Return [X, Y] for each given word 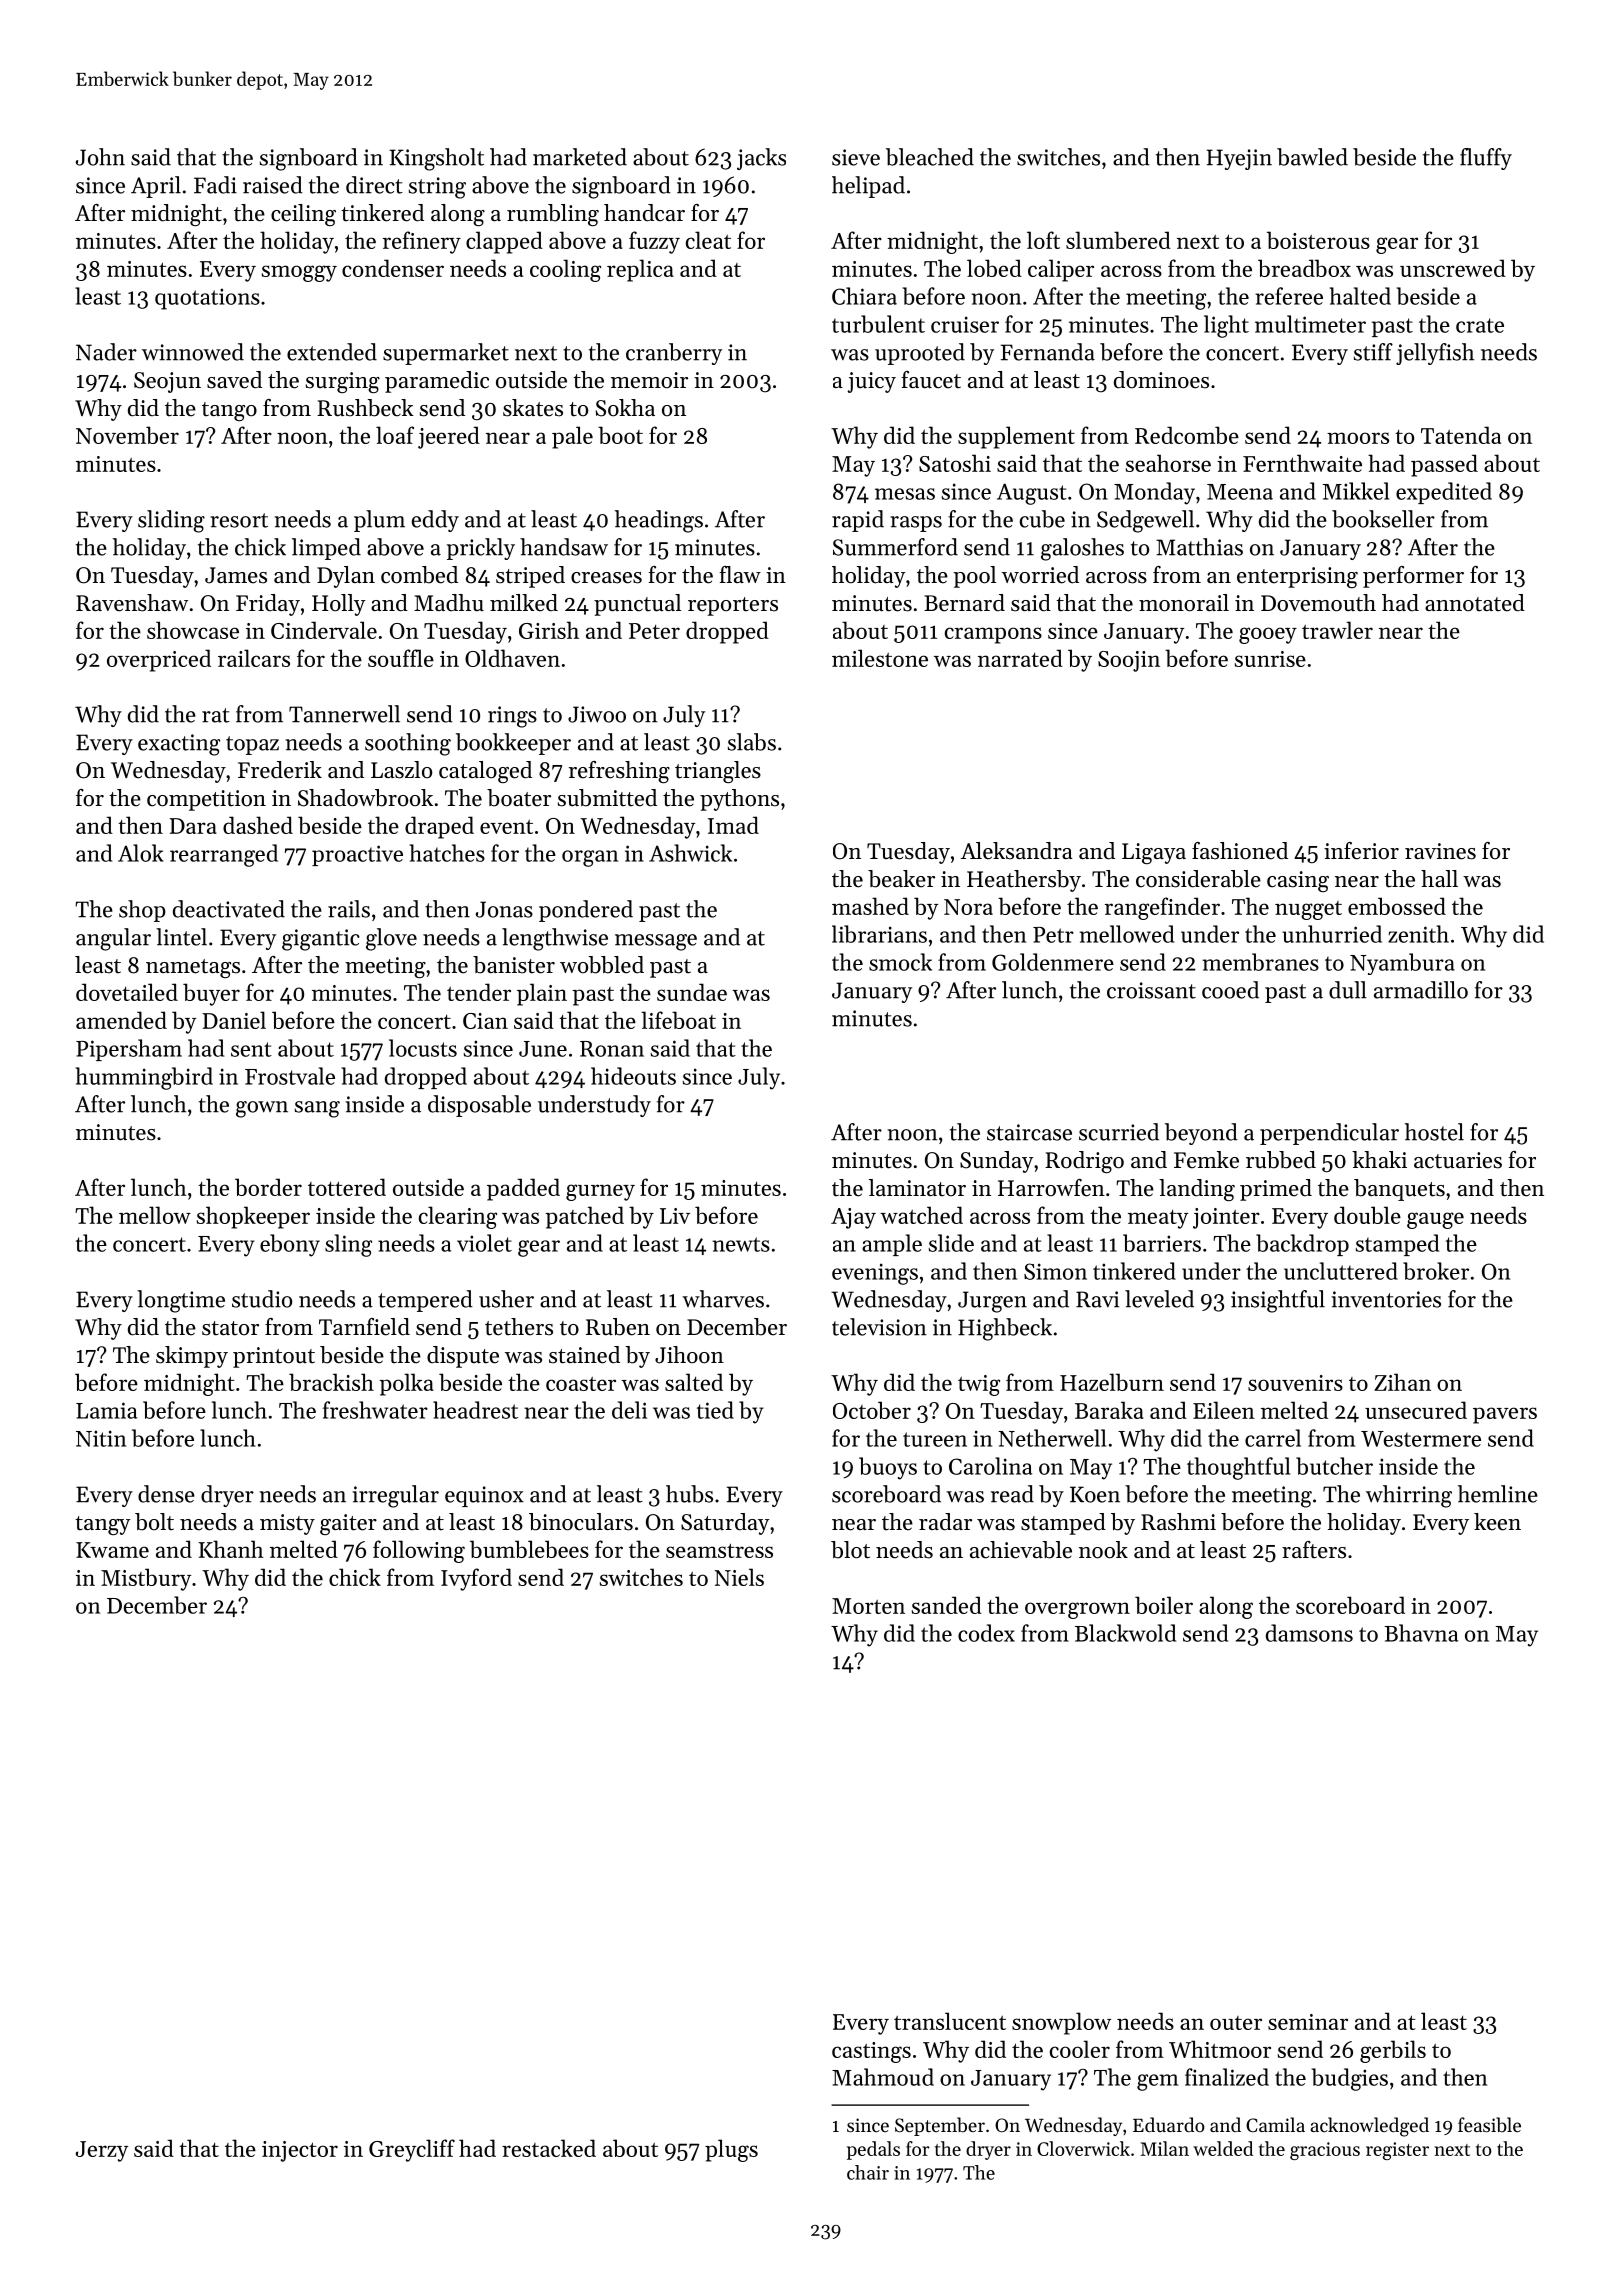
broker [1436, 1271]
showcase [193, 630]
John [100, 157]
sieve [856, 157]
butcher [1334, 1466]
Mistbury [146, 1579]
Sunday [997, 1162]
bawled [1312, 157]
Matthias [1199, 547]
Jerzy [102, 2151]
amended [121, 1020]
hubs [689, 1494]
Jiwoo [597, 714]
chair [868, 2172]
